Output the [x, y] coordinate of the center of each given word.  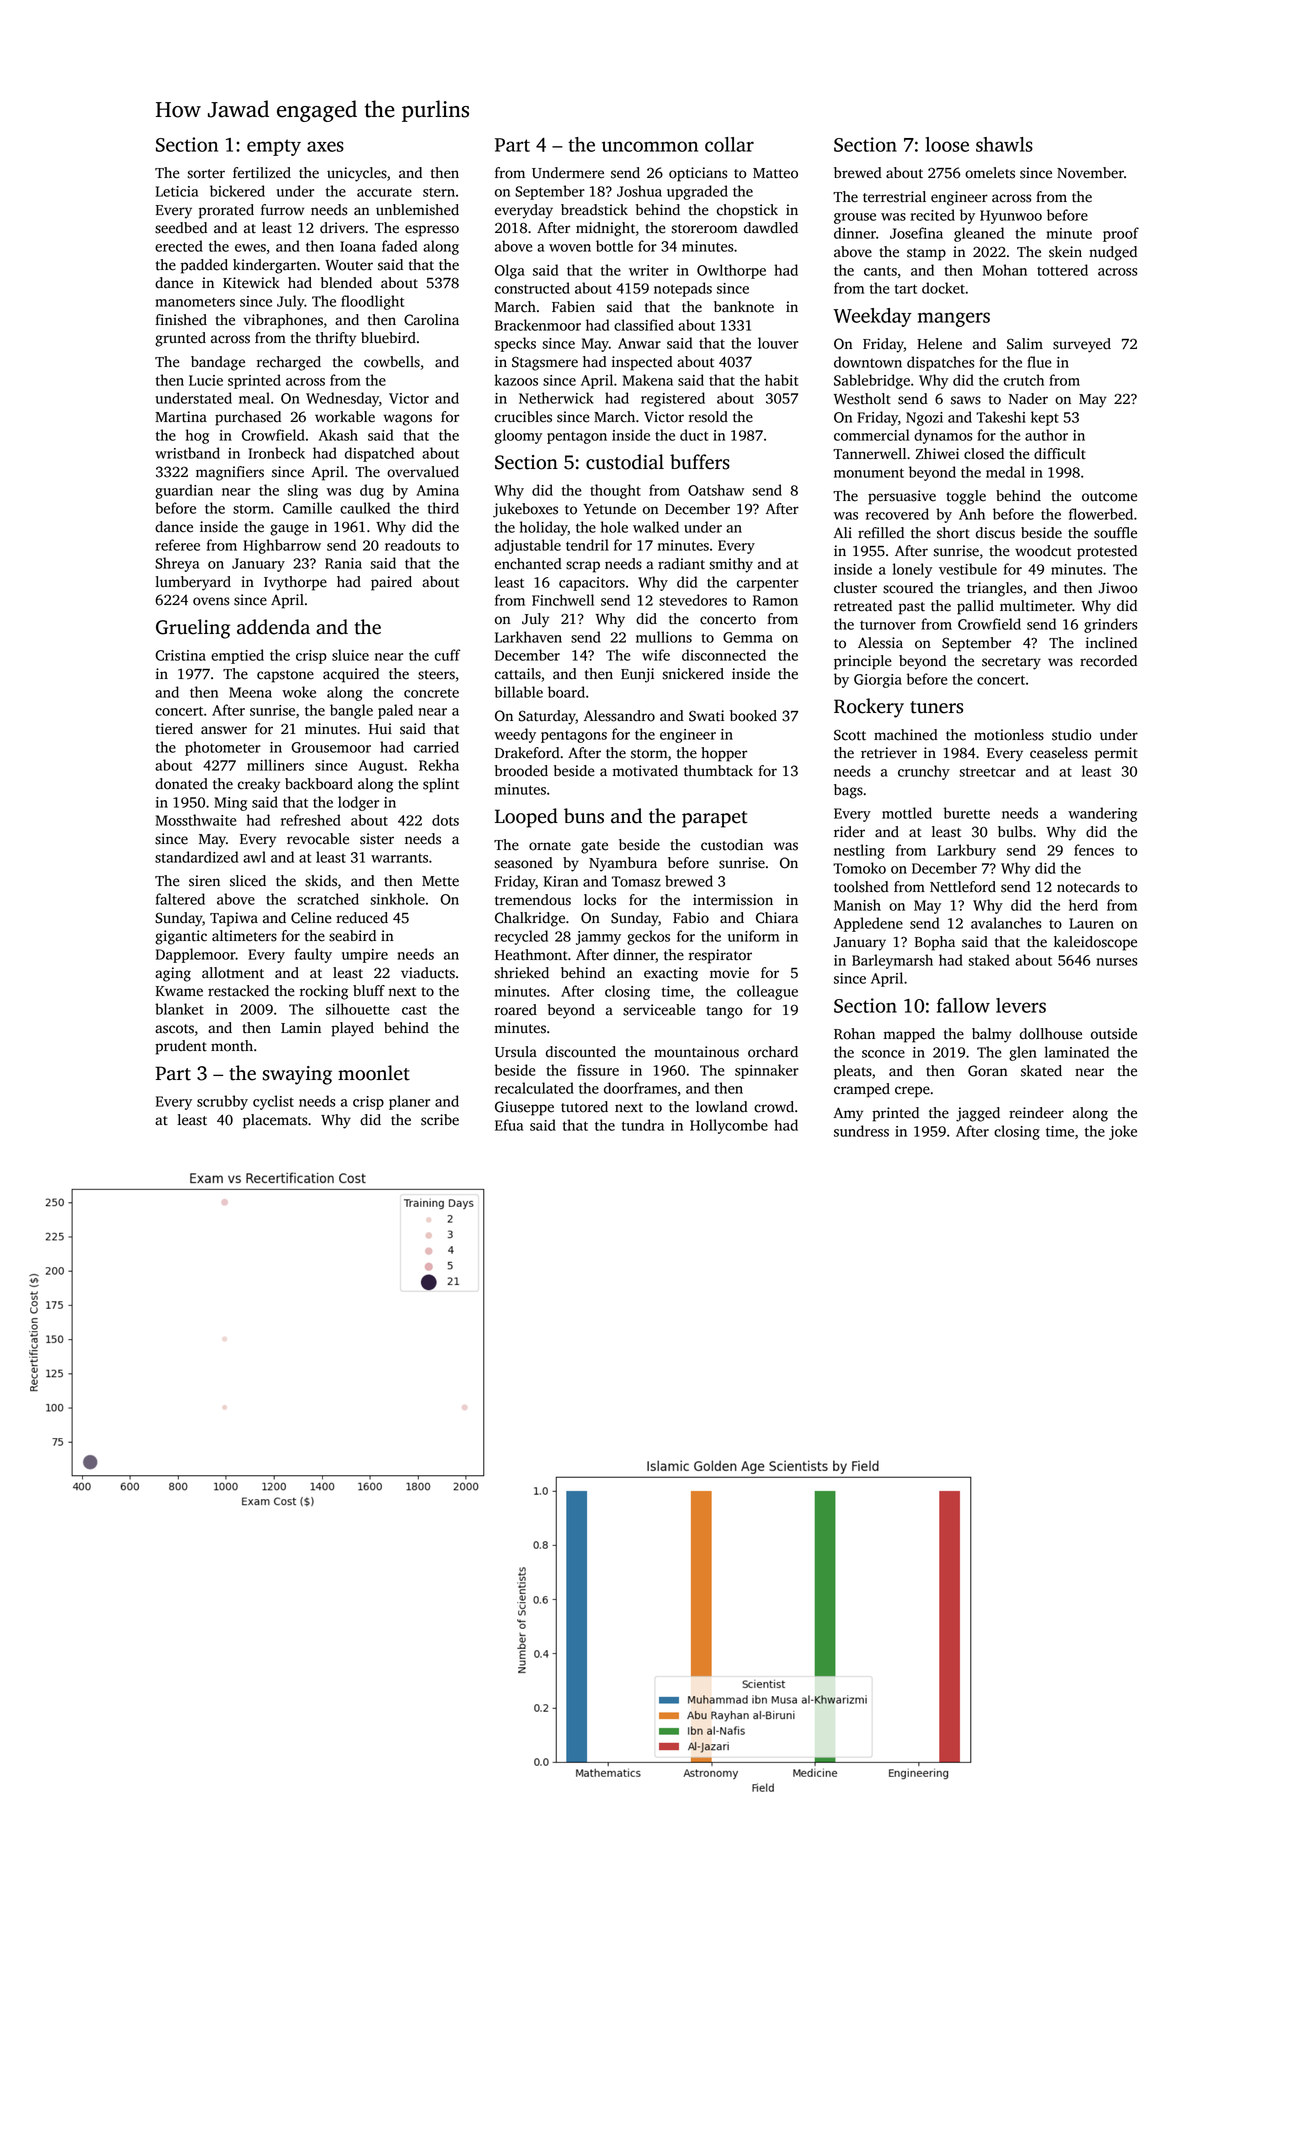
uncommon [650, 146]
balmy [992, 1035]
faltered [180, 899]
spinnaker [767, 1071]
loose [947, 144]
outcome [1109, 497]
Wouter [349, 265]
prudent [181, 1047]
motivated [645, 771]
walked [656, 527]
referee [178, 545]
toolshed [861, 887]
